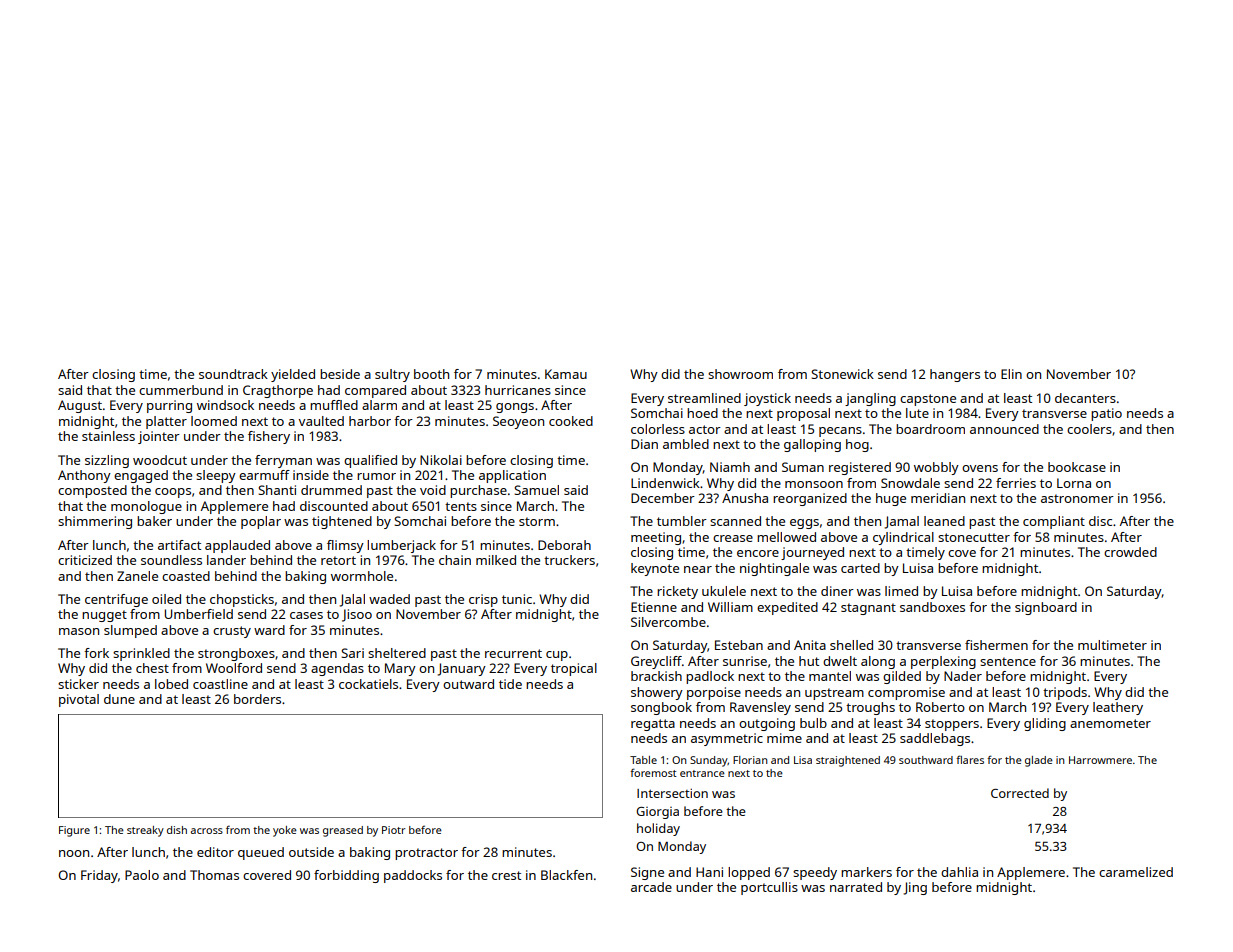  What do you see at coordinates (1008, 661) in the screenshot?
I see `sentence` at bounding box center [1008, 661].
